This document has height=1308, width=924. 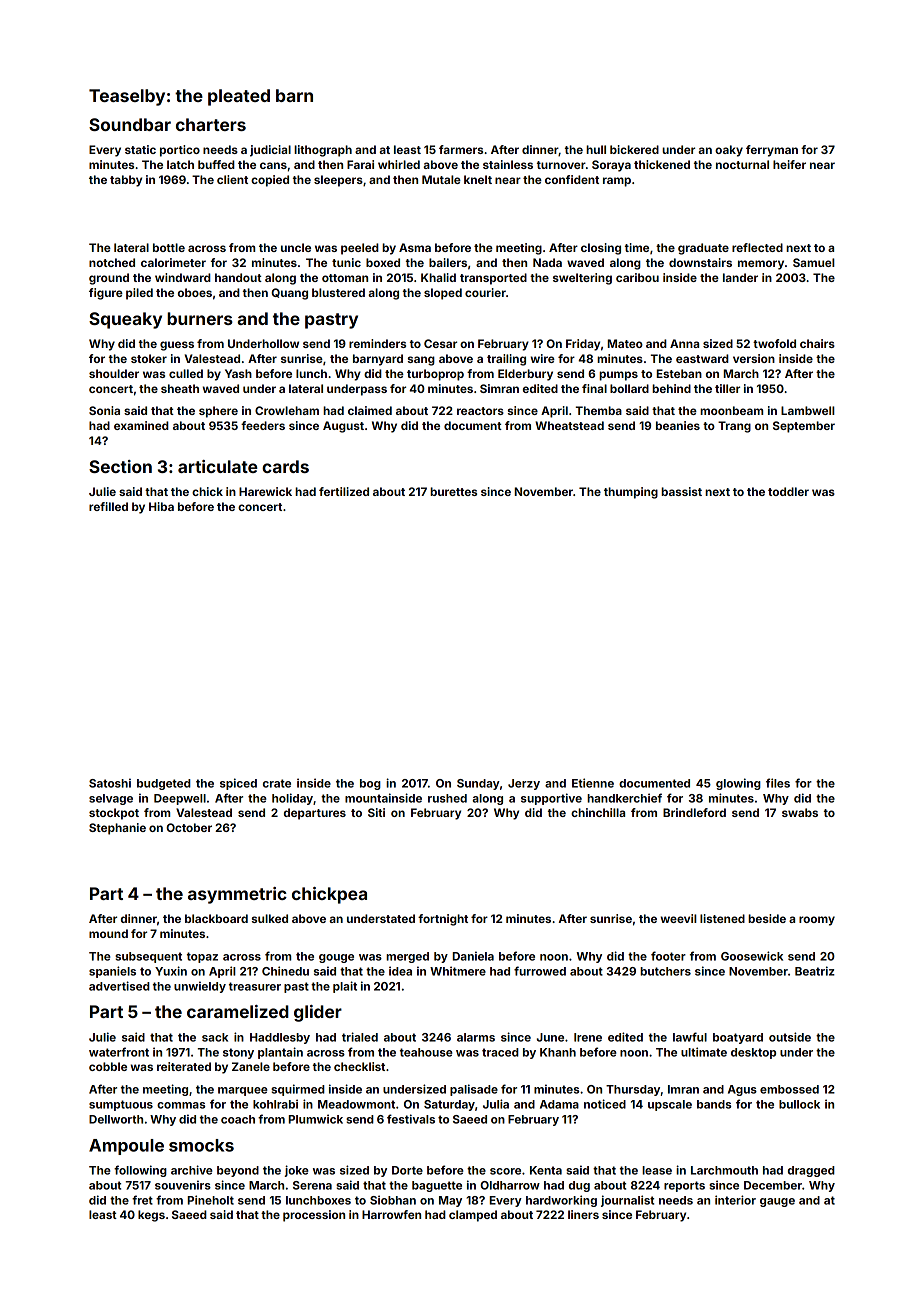 What do you see at coordinates (110, 783) in the document?
I see `Satoshi` at bounding box center [110, 783].
